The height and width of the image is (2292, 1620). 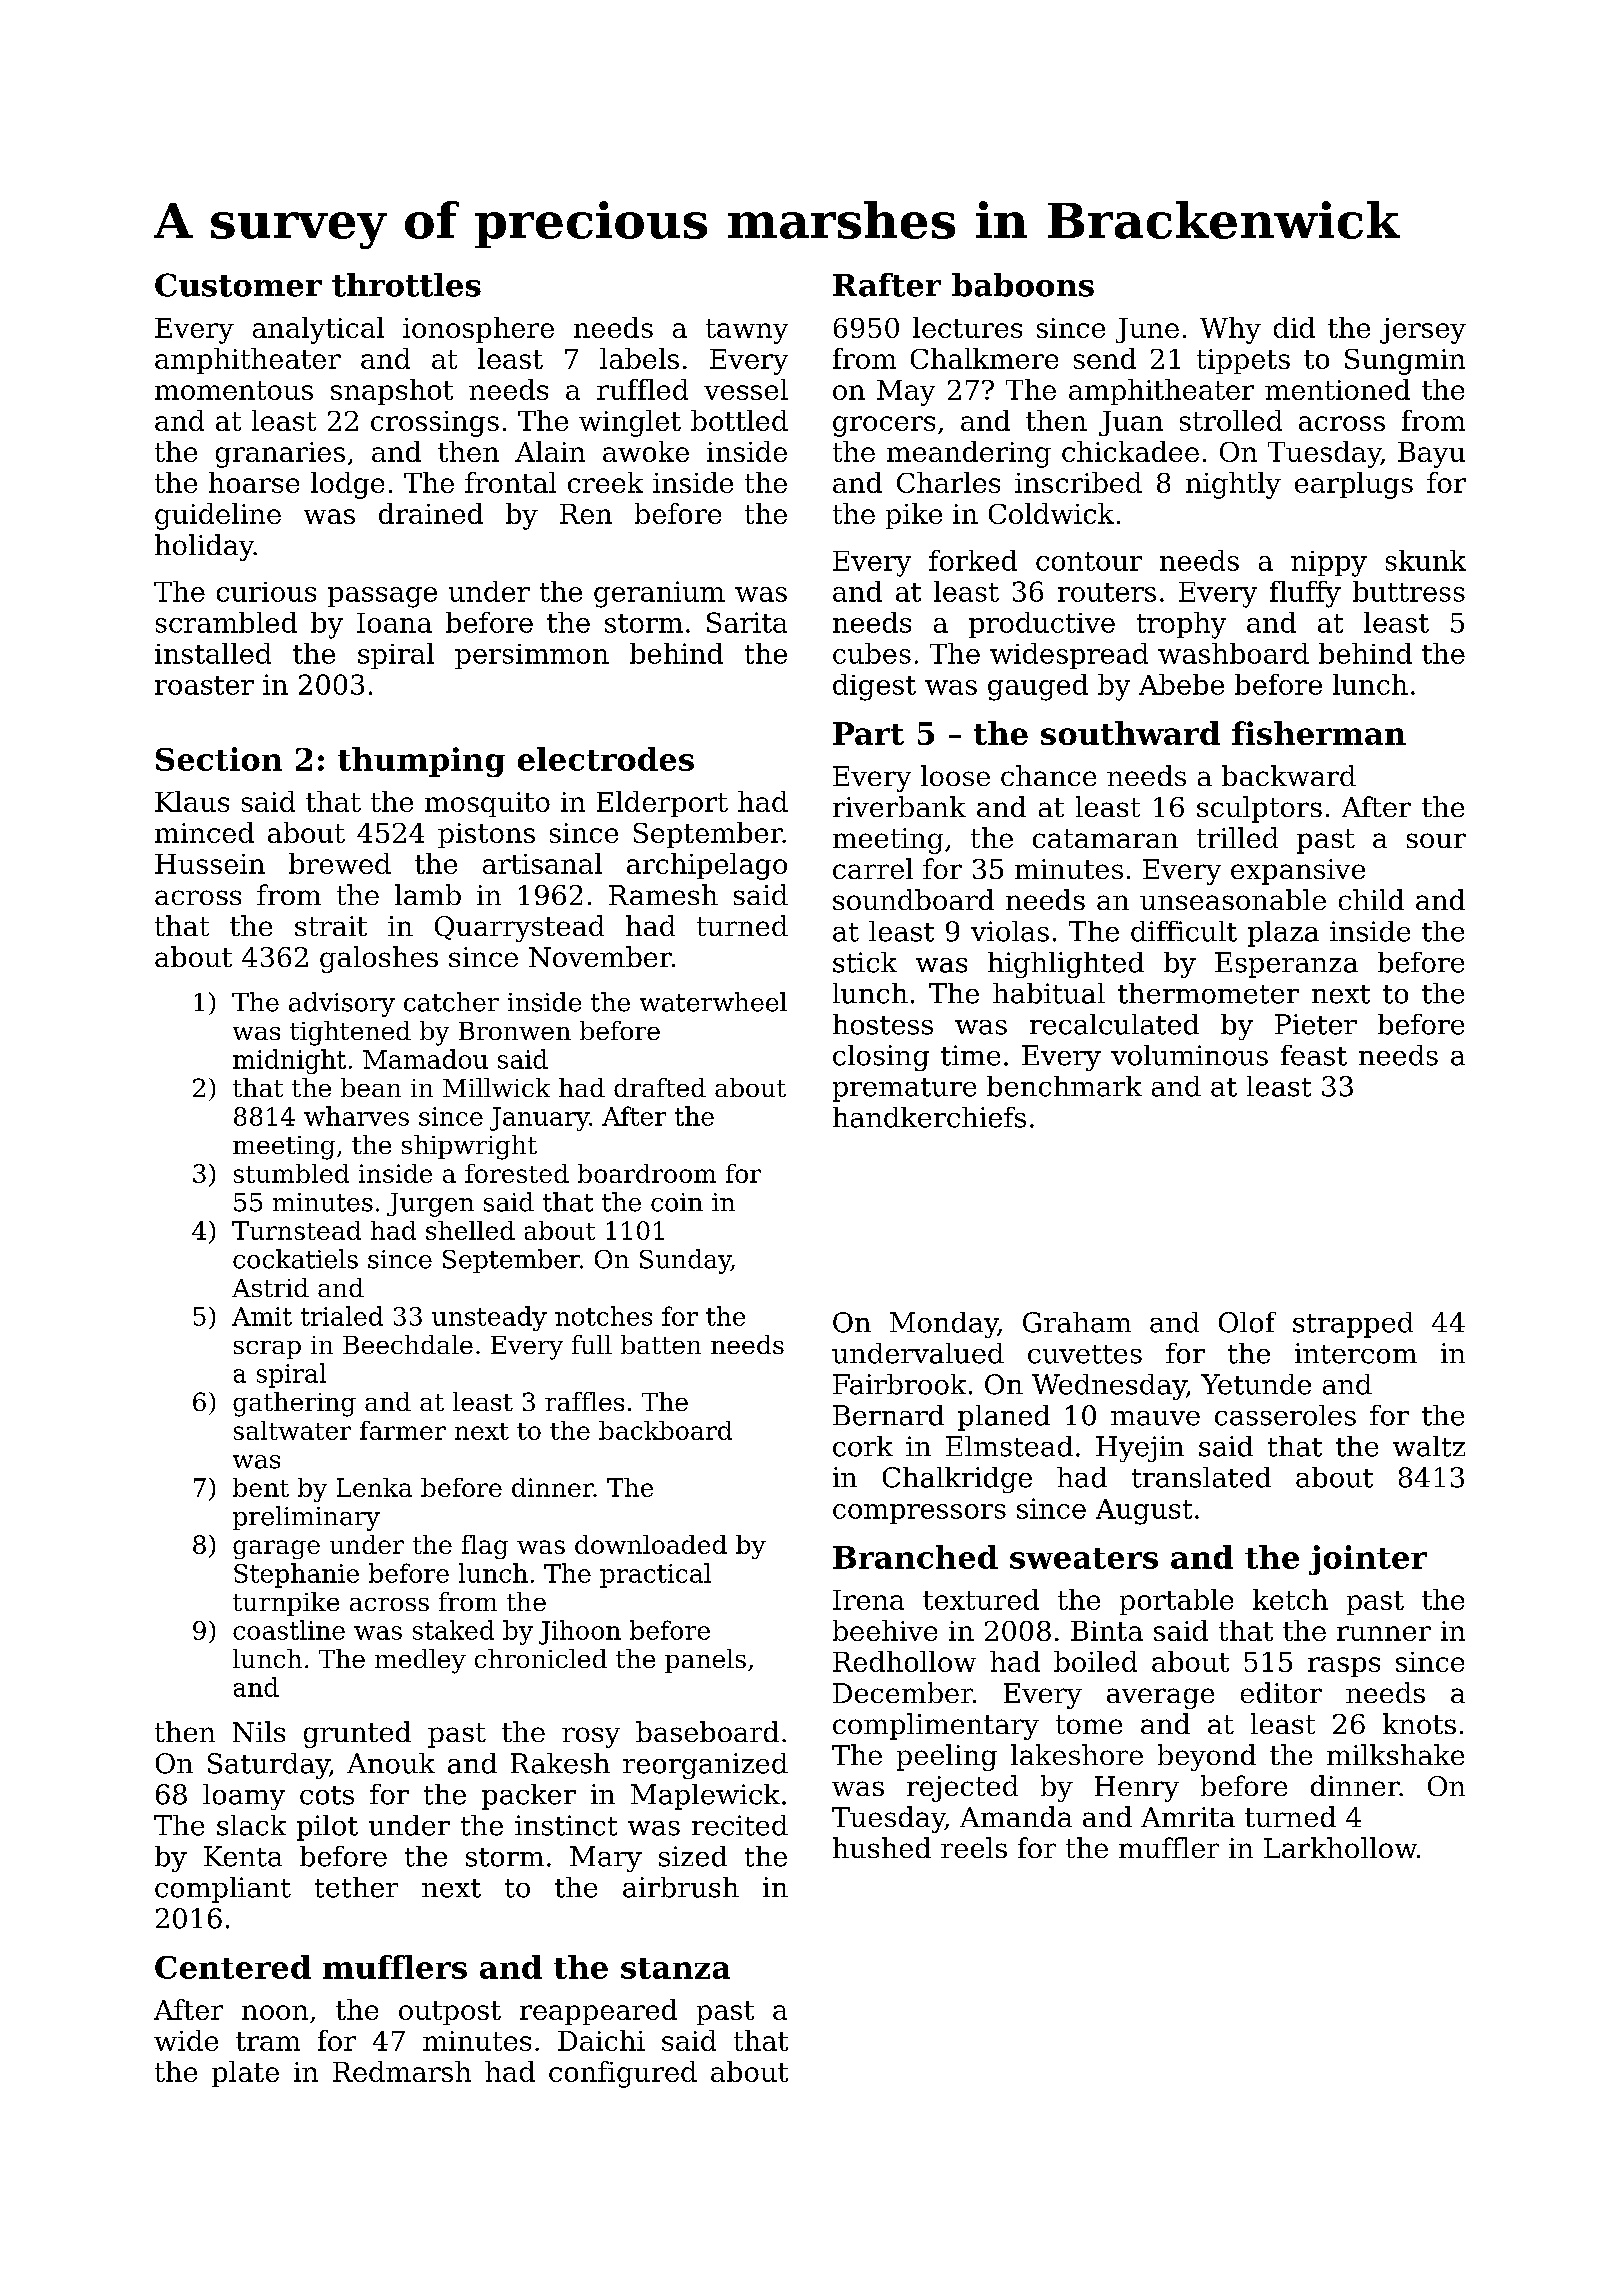 What do you see at coordinates (740, 1825) in the image?
I see `recited` at bounding box center [740, 1825].
